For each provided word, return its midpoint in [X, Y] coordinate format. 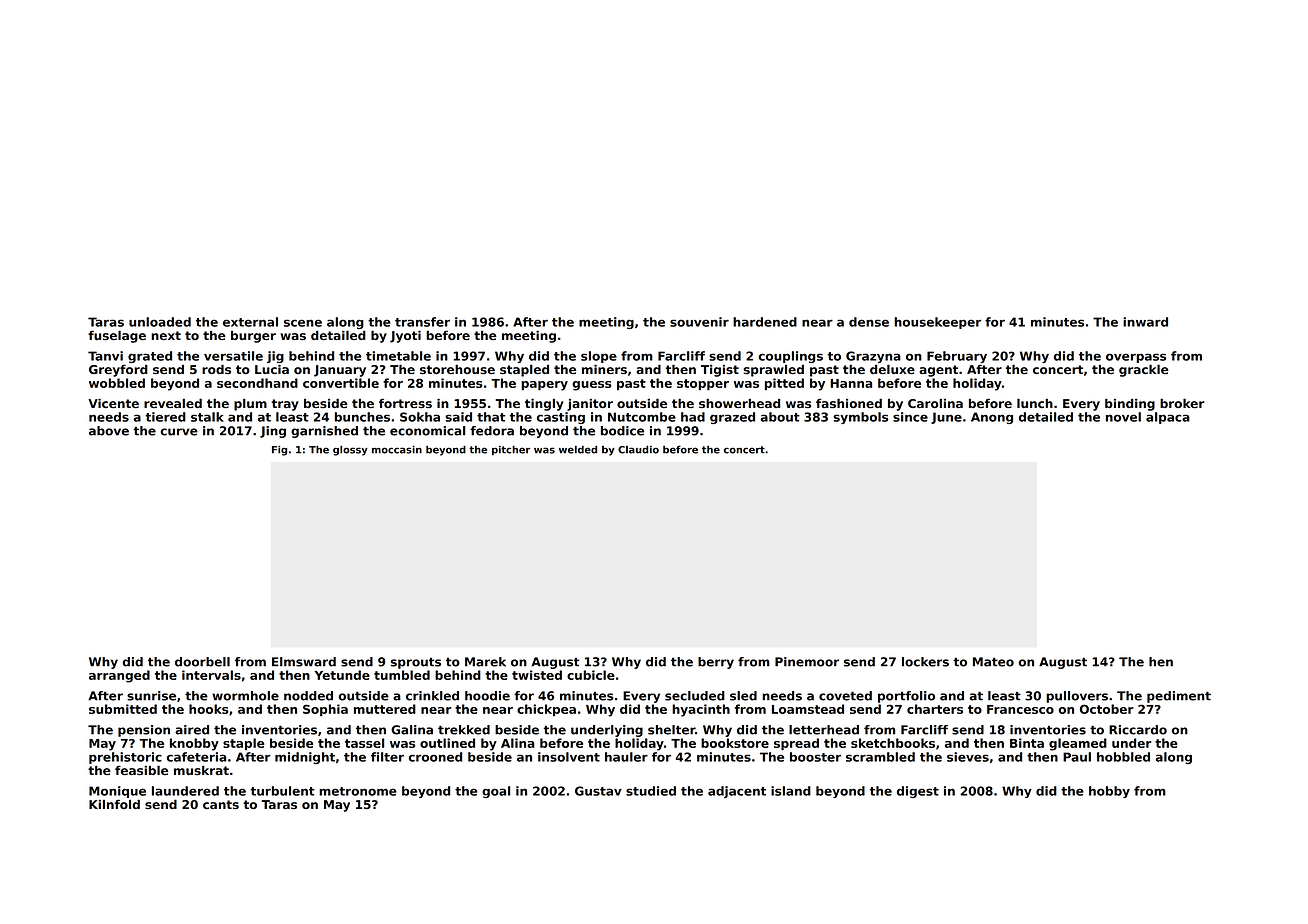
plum [250, 405]
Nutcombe [642, 417]
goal [496, 792]
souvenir [699, 322]
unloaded [160, 322]
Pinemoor [807, 662]
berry [716, 663]
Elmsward [304, 662]
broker [1182, 403]
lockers [925, 662]
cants [221, 804]
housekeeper [937, 323]
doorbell [202, 662]
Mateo [993, 662]
